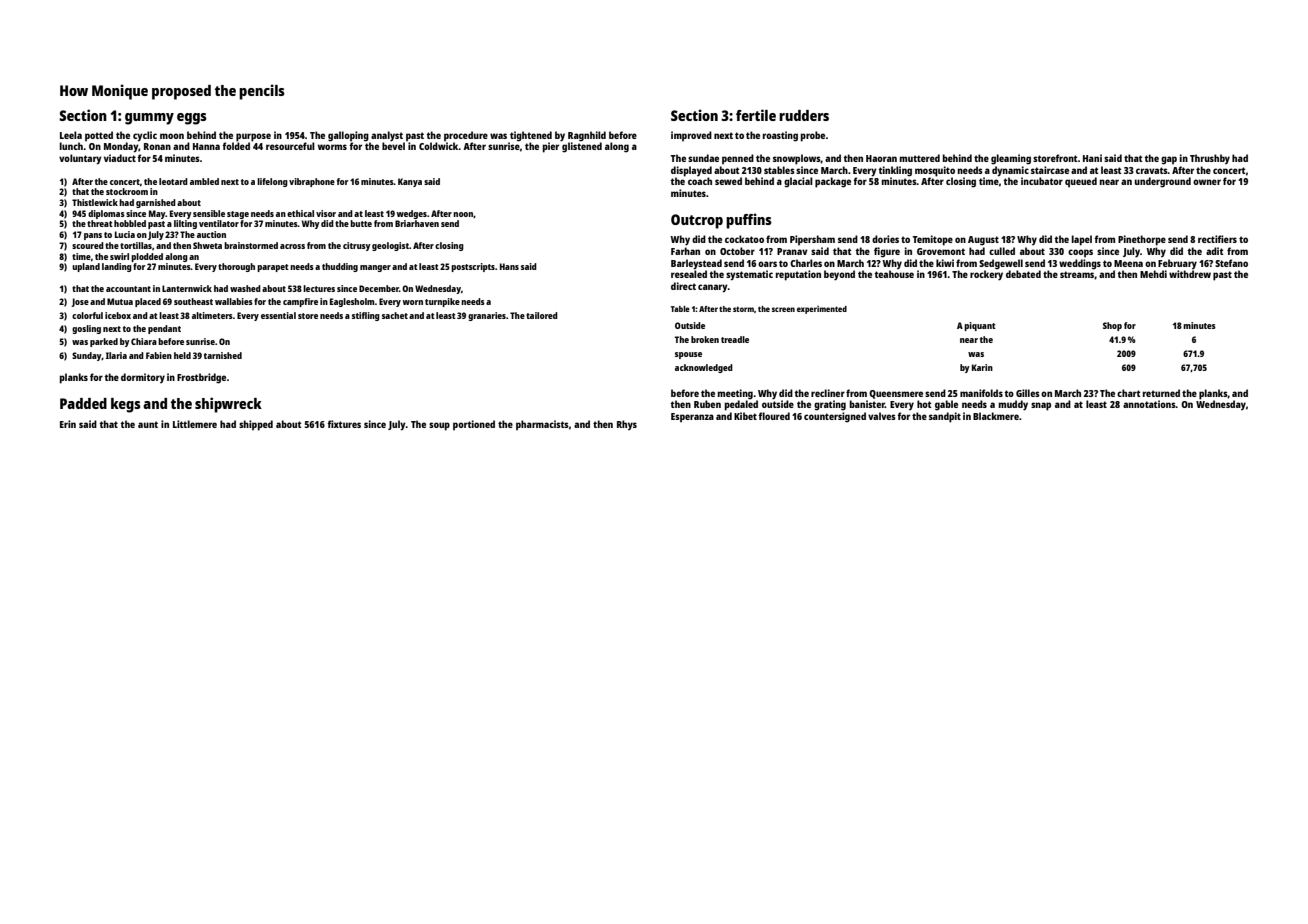 The height and width of the document is (924, 1308). I want to click on eggs, so click(192, 119).
